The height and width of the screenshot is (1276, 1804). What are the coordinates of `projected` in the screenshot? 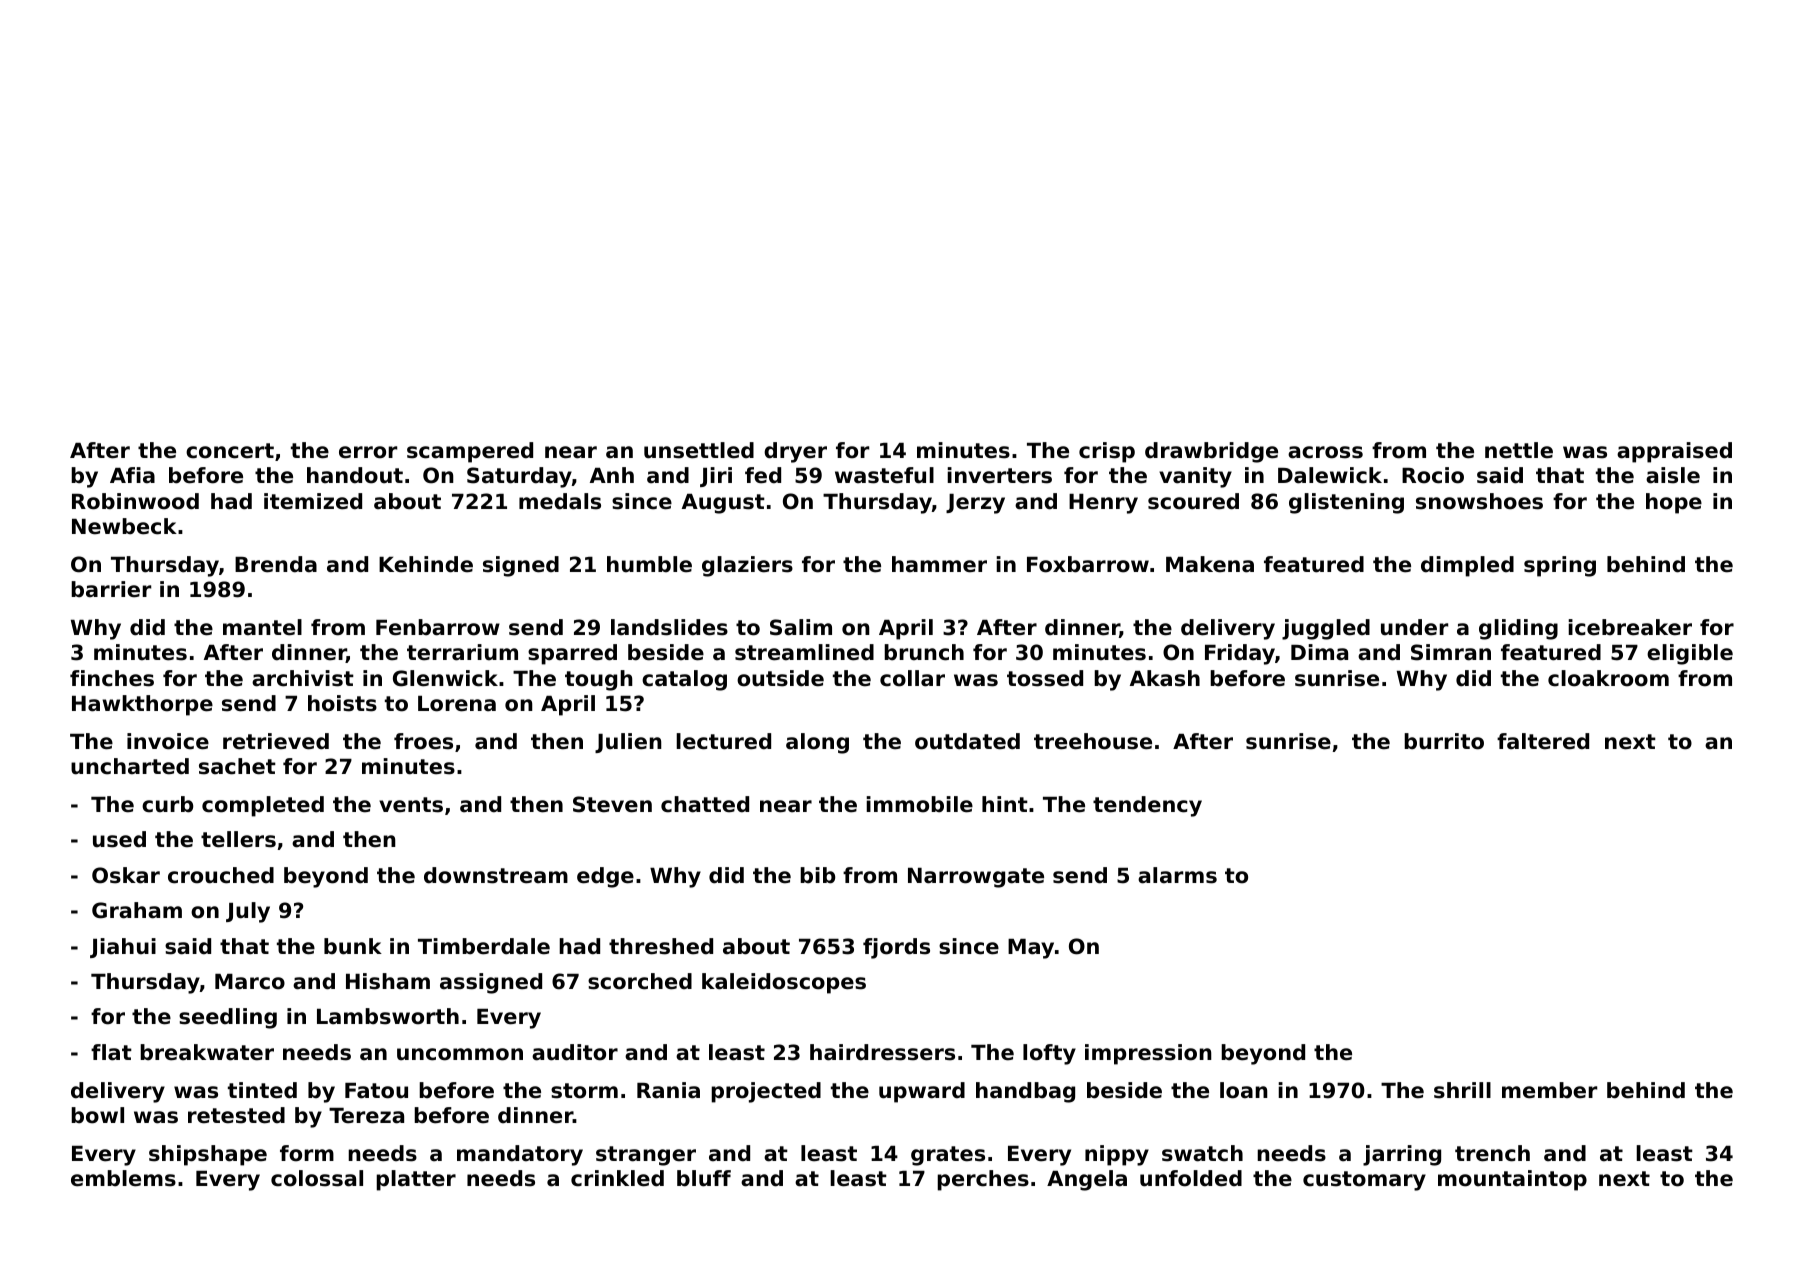 It's located at (766, 1092).
